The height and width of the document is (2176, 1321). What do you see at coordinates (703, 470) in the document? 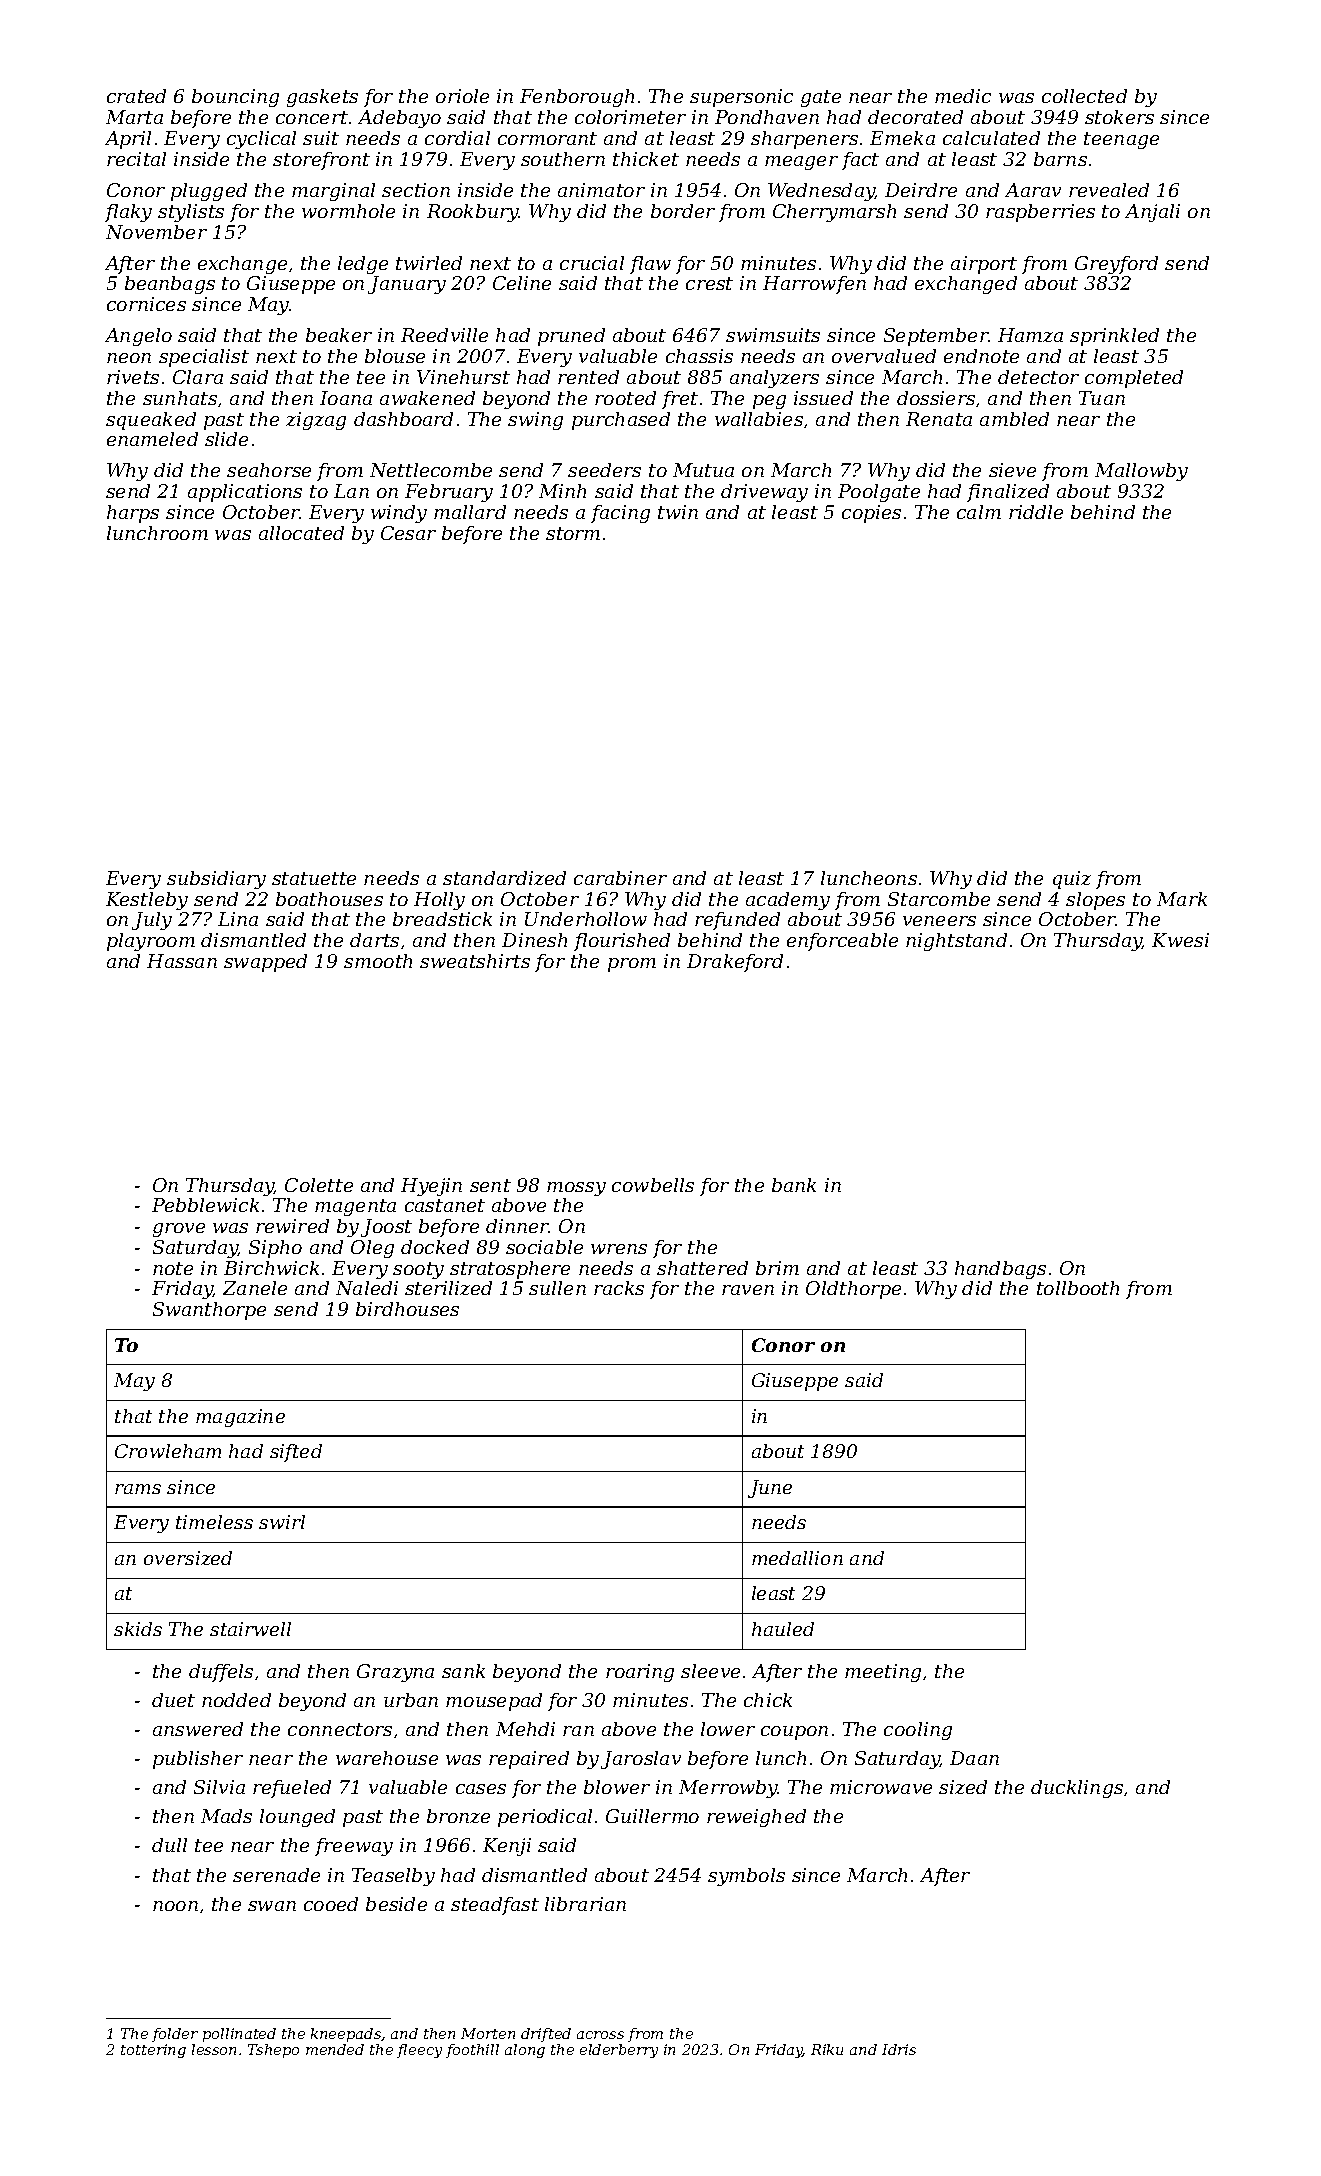
I see `Mutua` at bounding box center [703, 470].
